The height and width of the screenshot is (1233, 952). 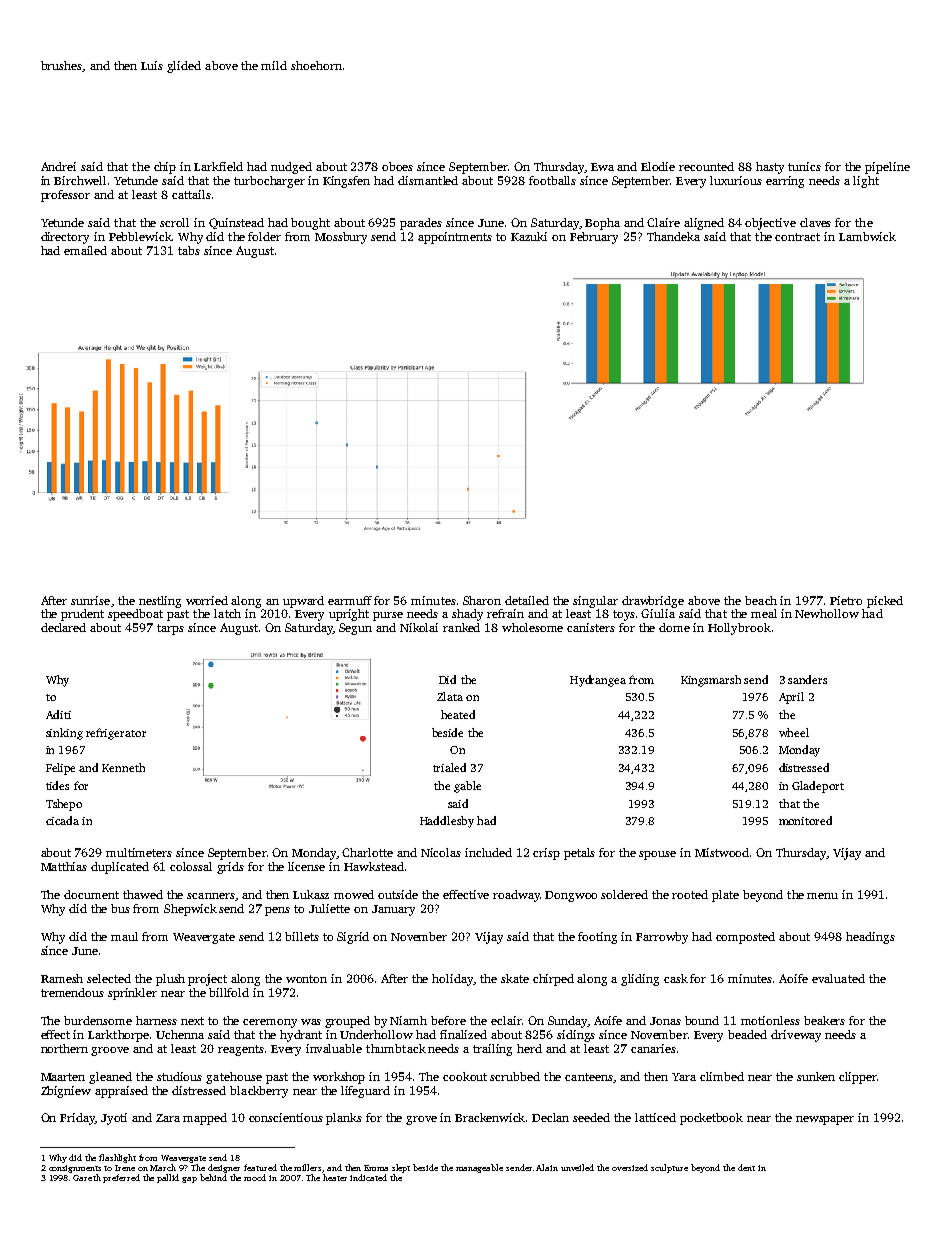 What do you see at coordinates (85, 250) in the screenshot?
I see `emailed` at bounding box center [85, 250].
